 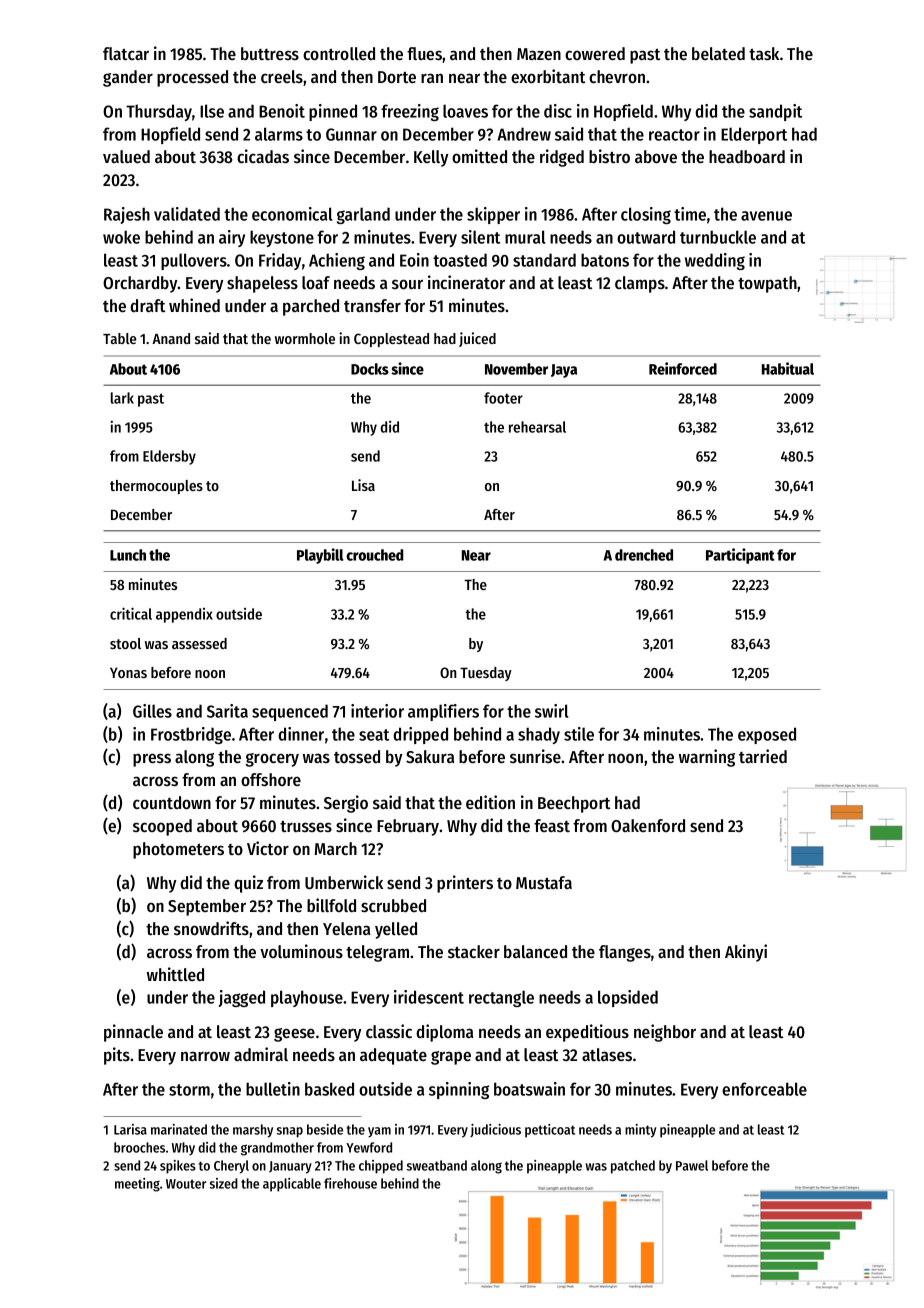 What do you see at coordinates (740, 556) in the screenshot?
I see `Participant` at bounding box center [740, 556].
